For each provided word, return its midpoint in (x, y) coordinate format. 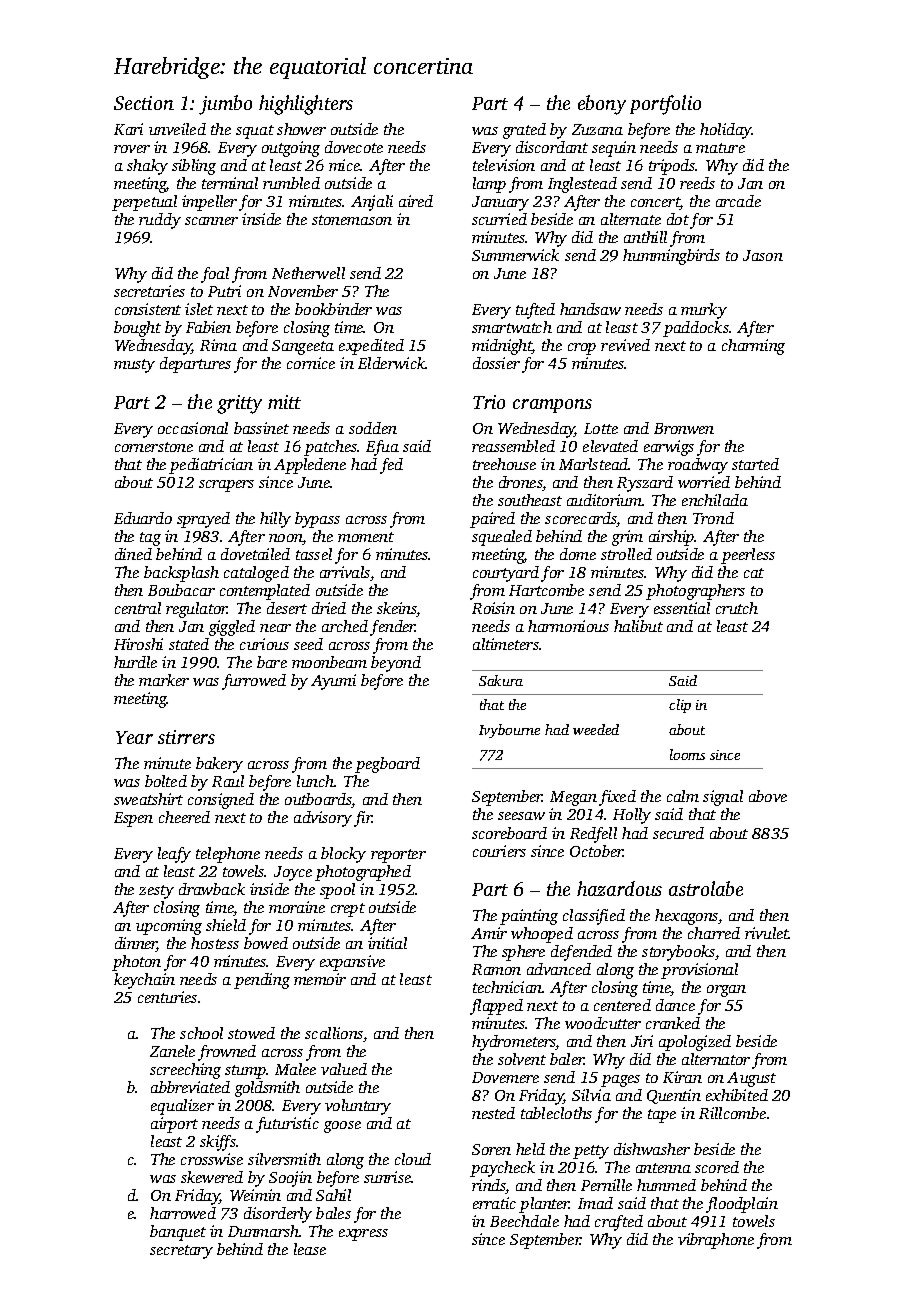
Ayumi (333, 682)
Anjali (372, 203)
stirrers (186, 737)
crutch (737, 608)
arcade (738, 201)
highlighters (306, 105)
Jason (763, 255)
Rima (218, 345)
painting (529, 917)
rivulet (767, 933)
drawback (212, 889)
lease (310, 1249)
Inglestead (582, 185)
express (363, 1235)
